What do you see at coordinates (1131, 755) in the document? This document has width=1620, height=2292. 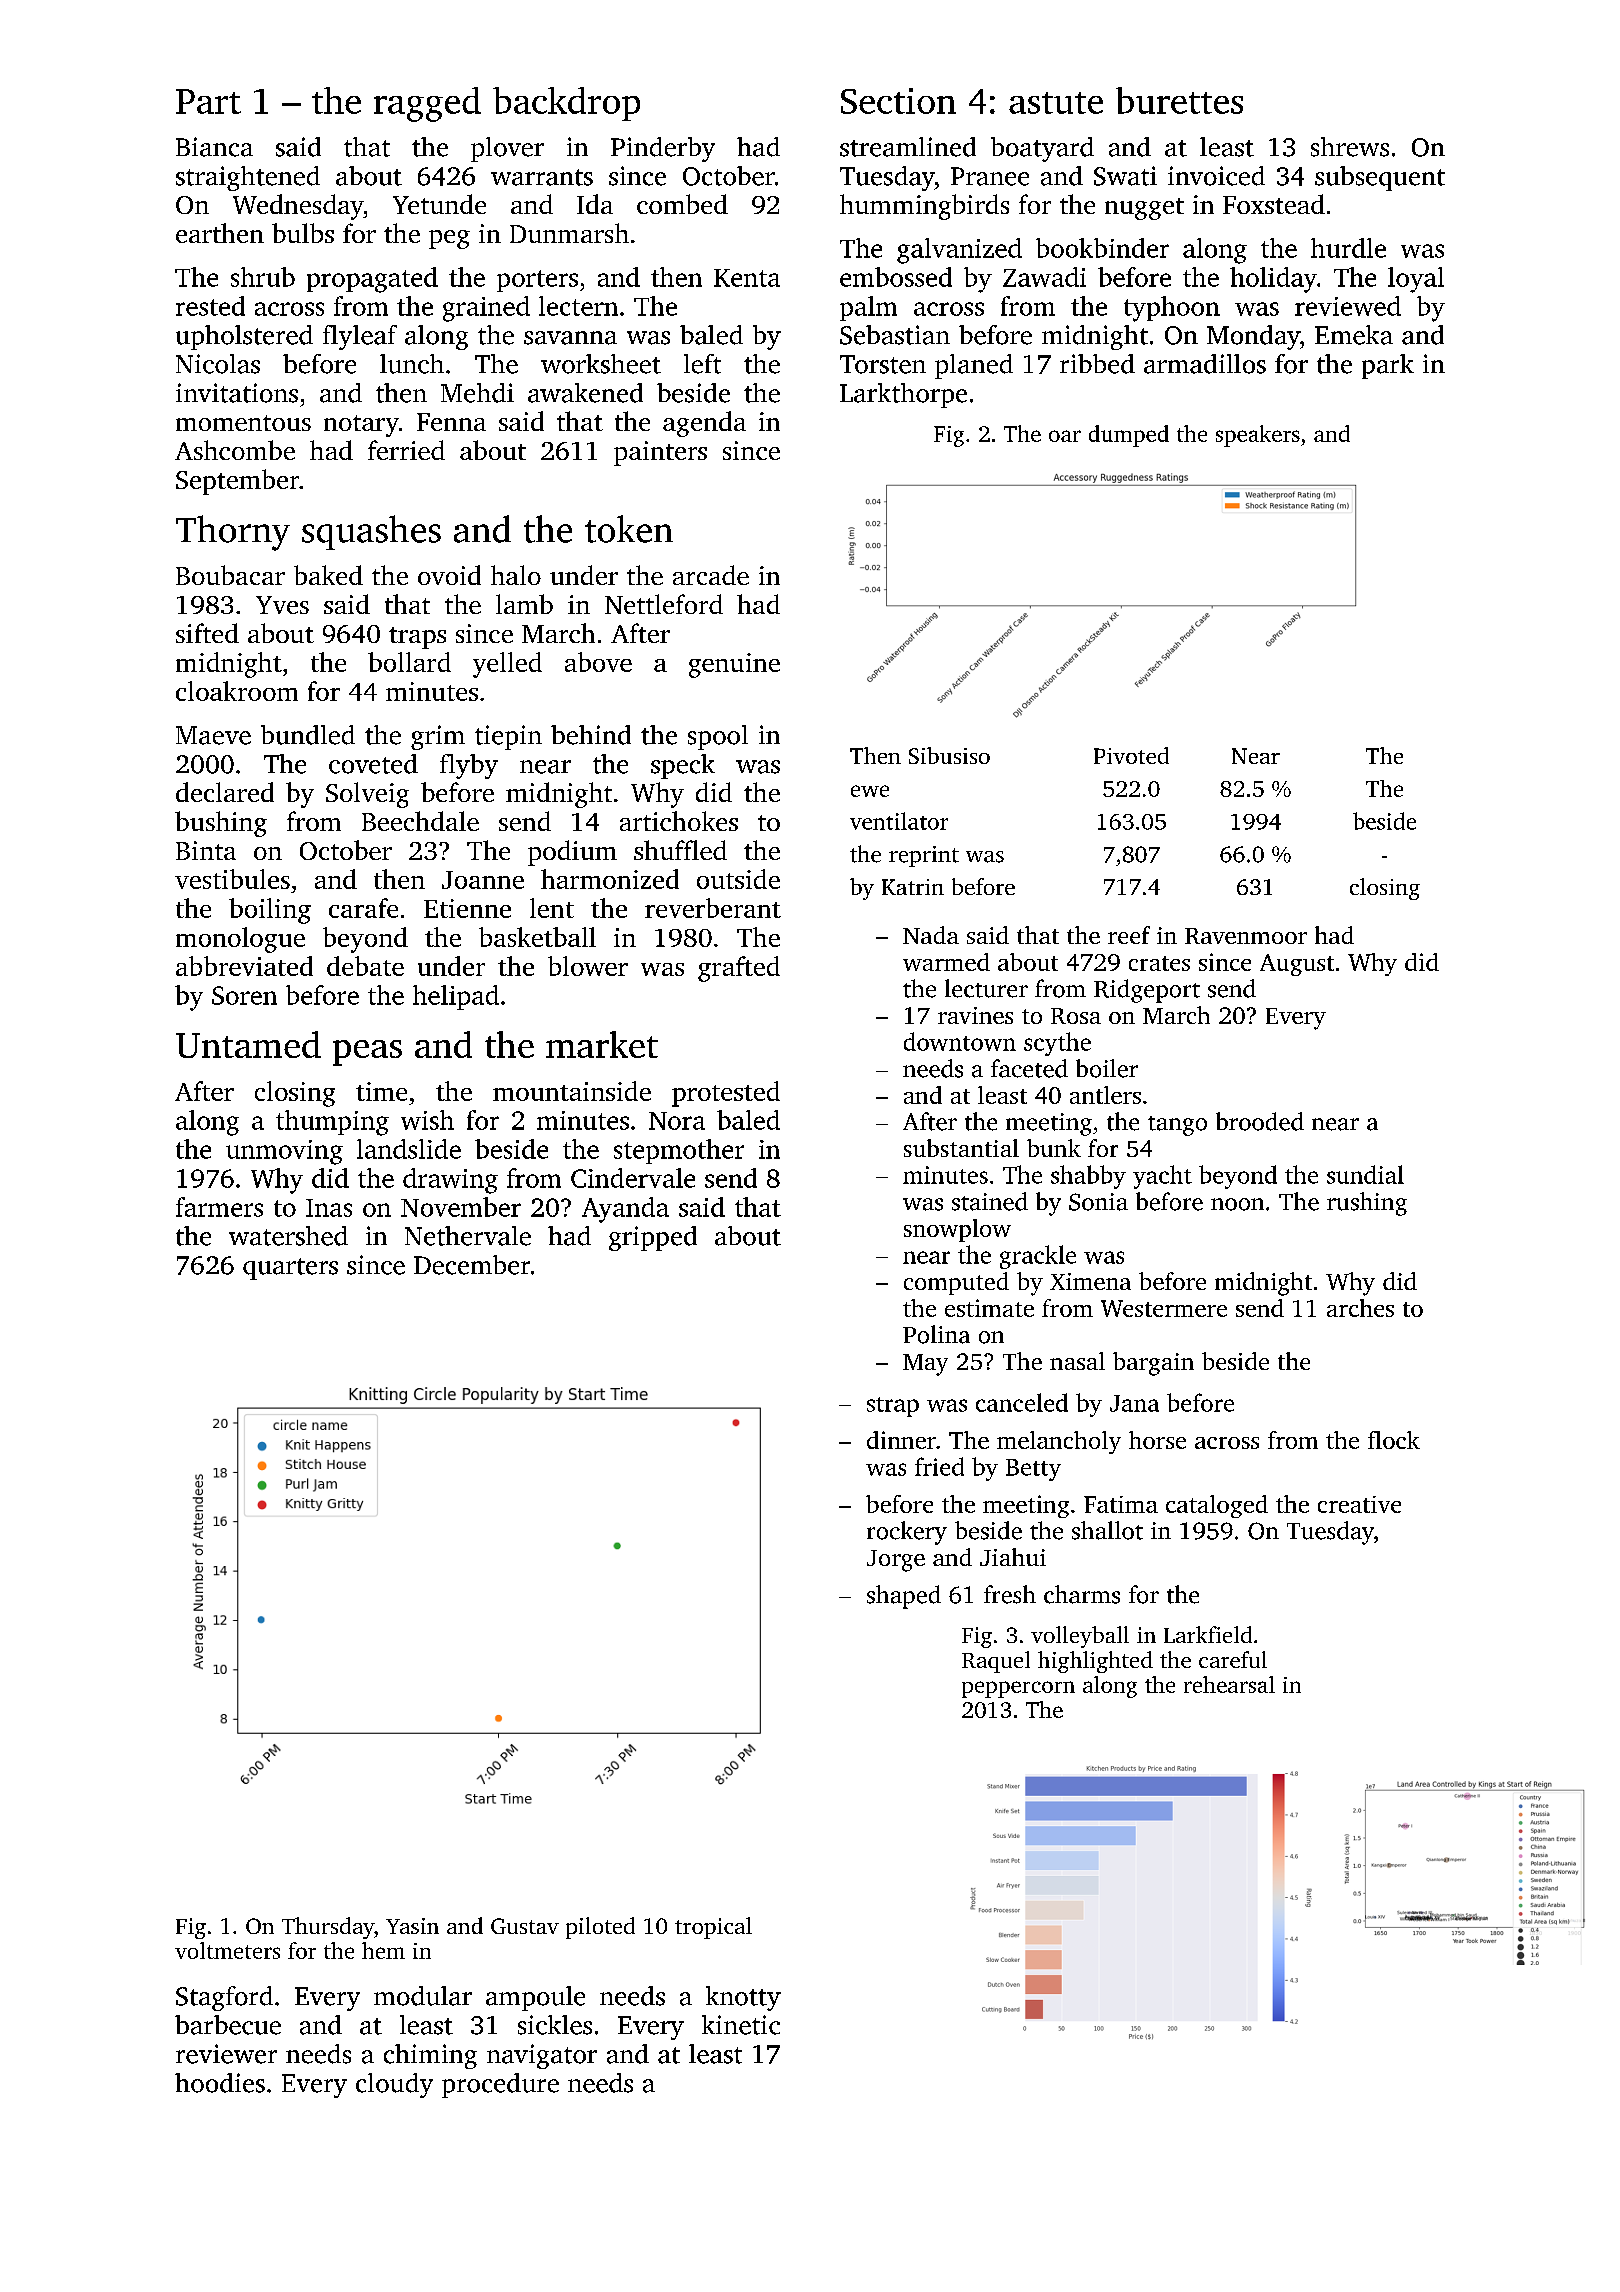 I see `Pivoted` at bounding box center [1131, 755].
